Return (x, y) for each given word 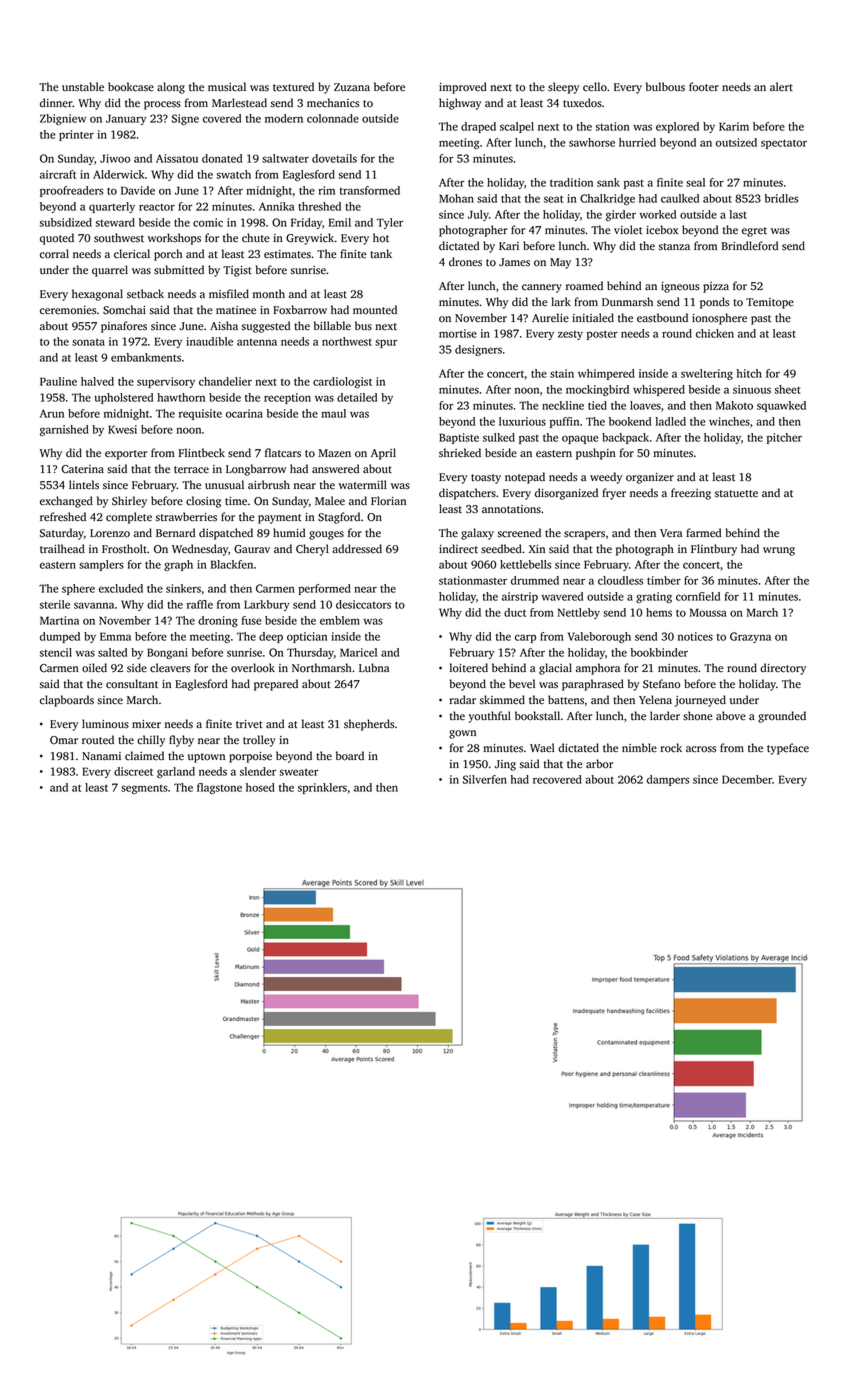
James (514, 262)
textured (293, 87)
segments (144, 789)
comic (208, 222)
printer (76, 135)
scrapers (584, 535)
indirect (458, 549)
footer (704, 87)
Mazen (335, 453)
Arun (52, 413)
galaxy (477, 534)
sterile (55, 604)
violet (628, 230)
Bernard (175, 533)
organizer (650, 478)
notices (695, 636)
